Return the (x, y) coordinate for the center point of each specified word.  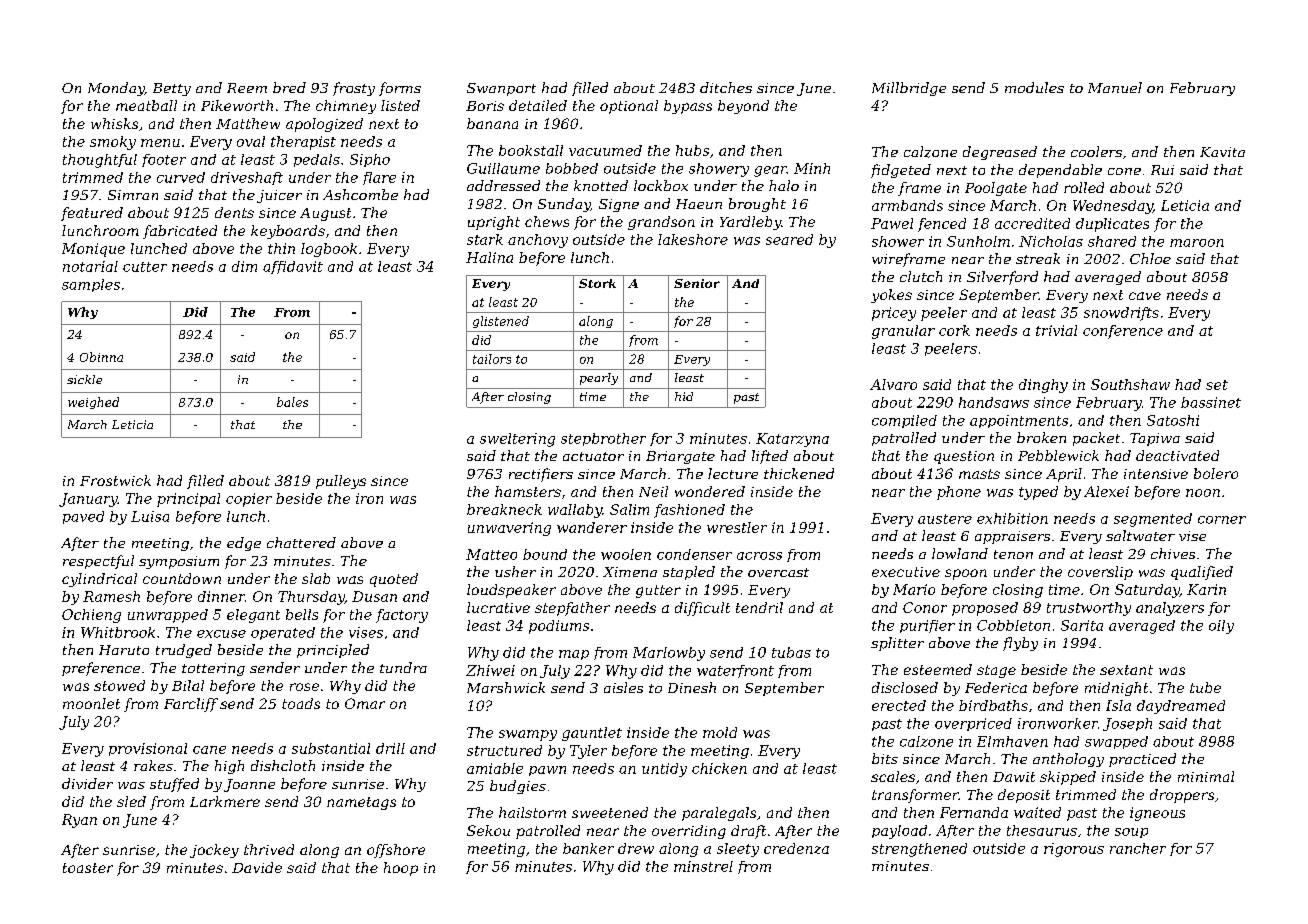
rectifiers (541, 475)
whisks (114, 123)
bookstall (531, 150)
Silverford (1002, 278)
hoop (401, 869)
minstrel (703, 866)
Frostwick (115, 480)
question (964, 457)
